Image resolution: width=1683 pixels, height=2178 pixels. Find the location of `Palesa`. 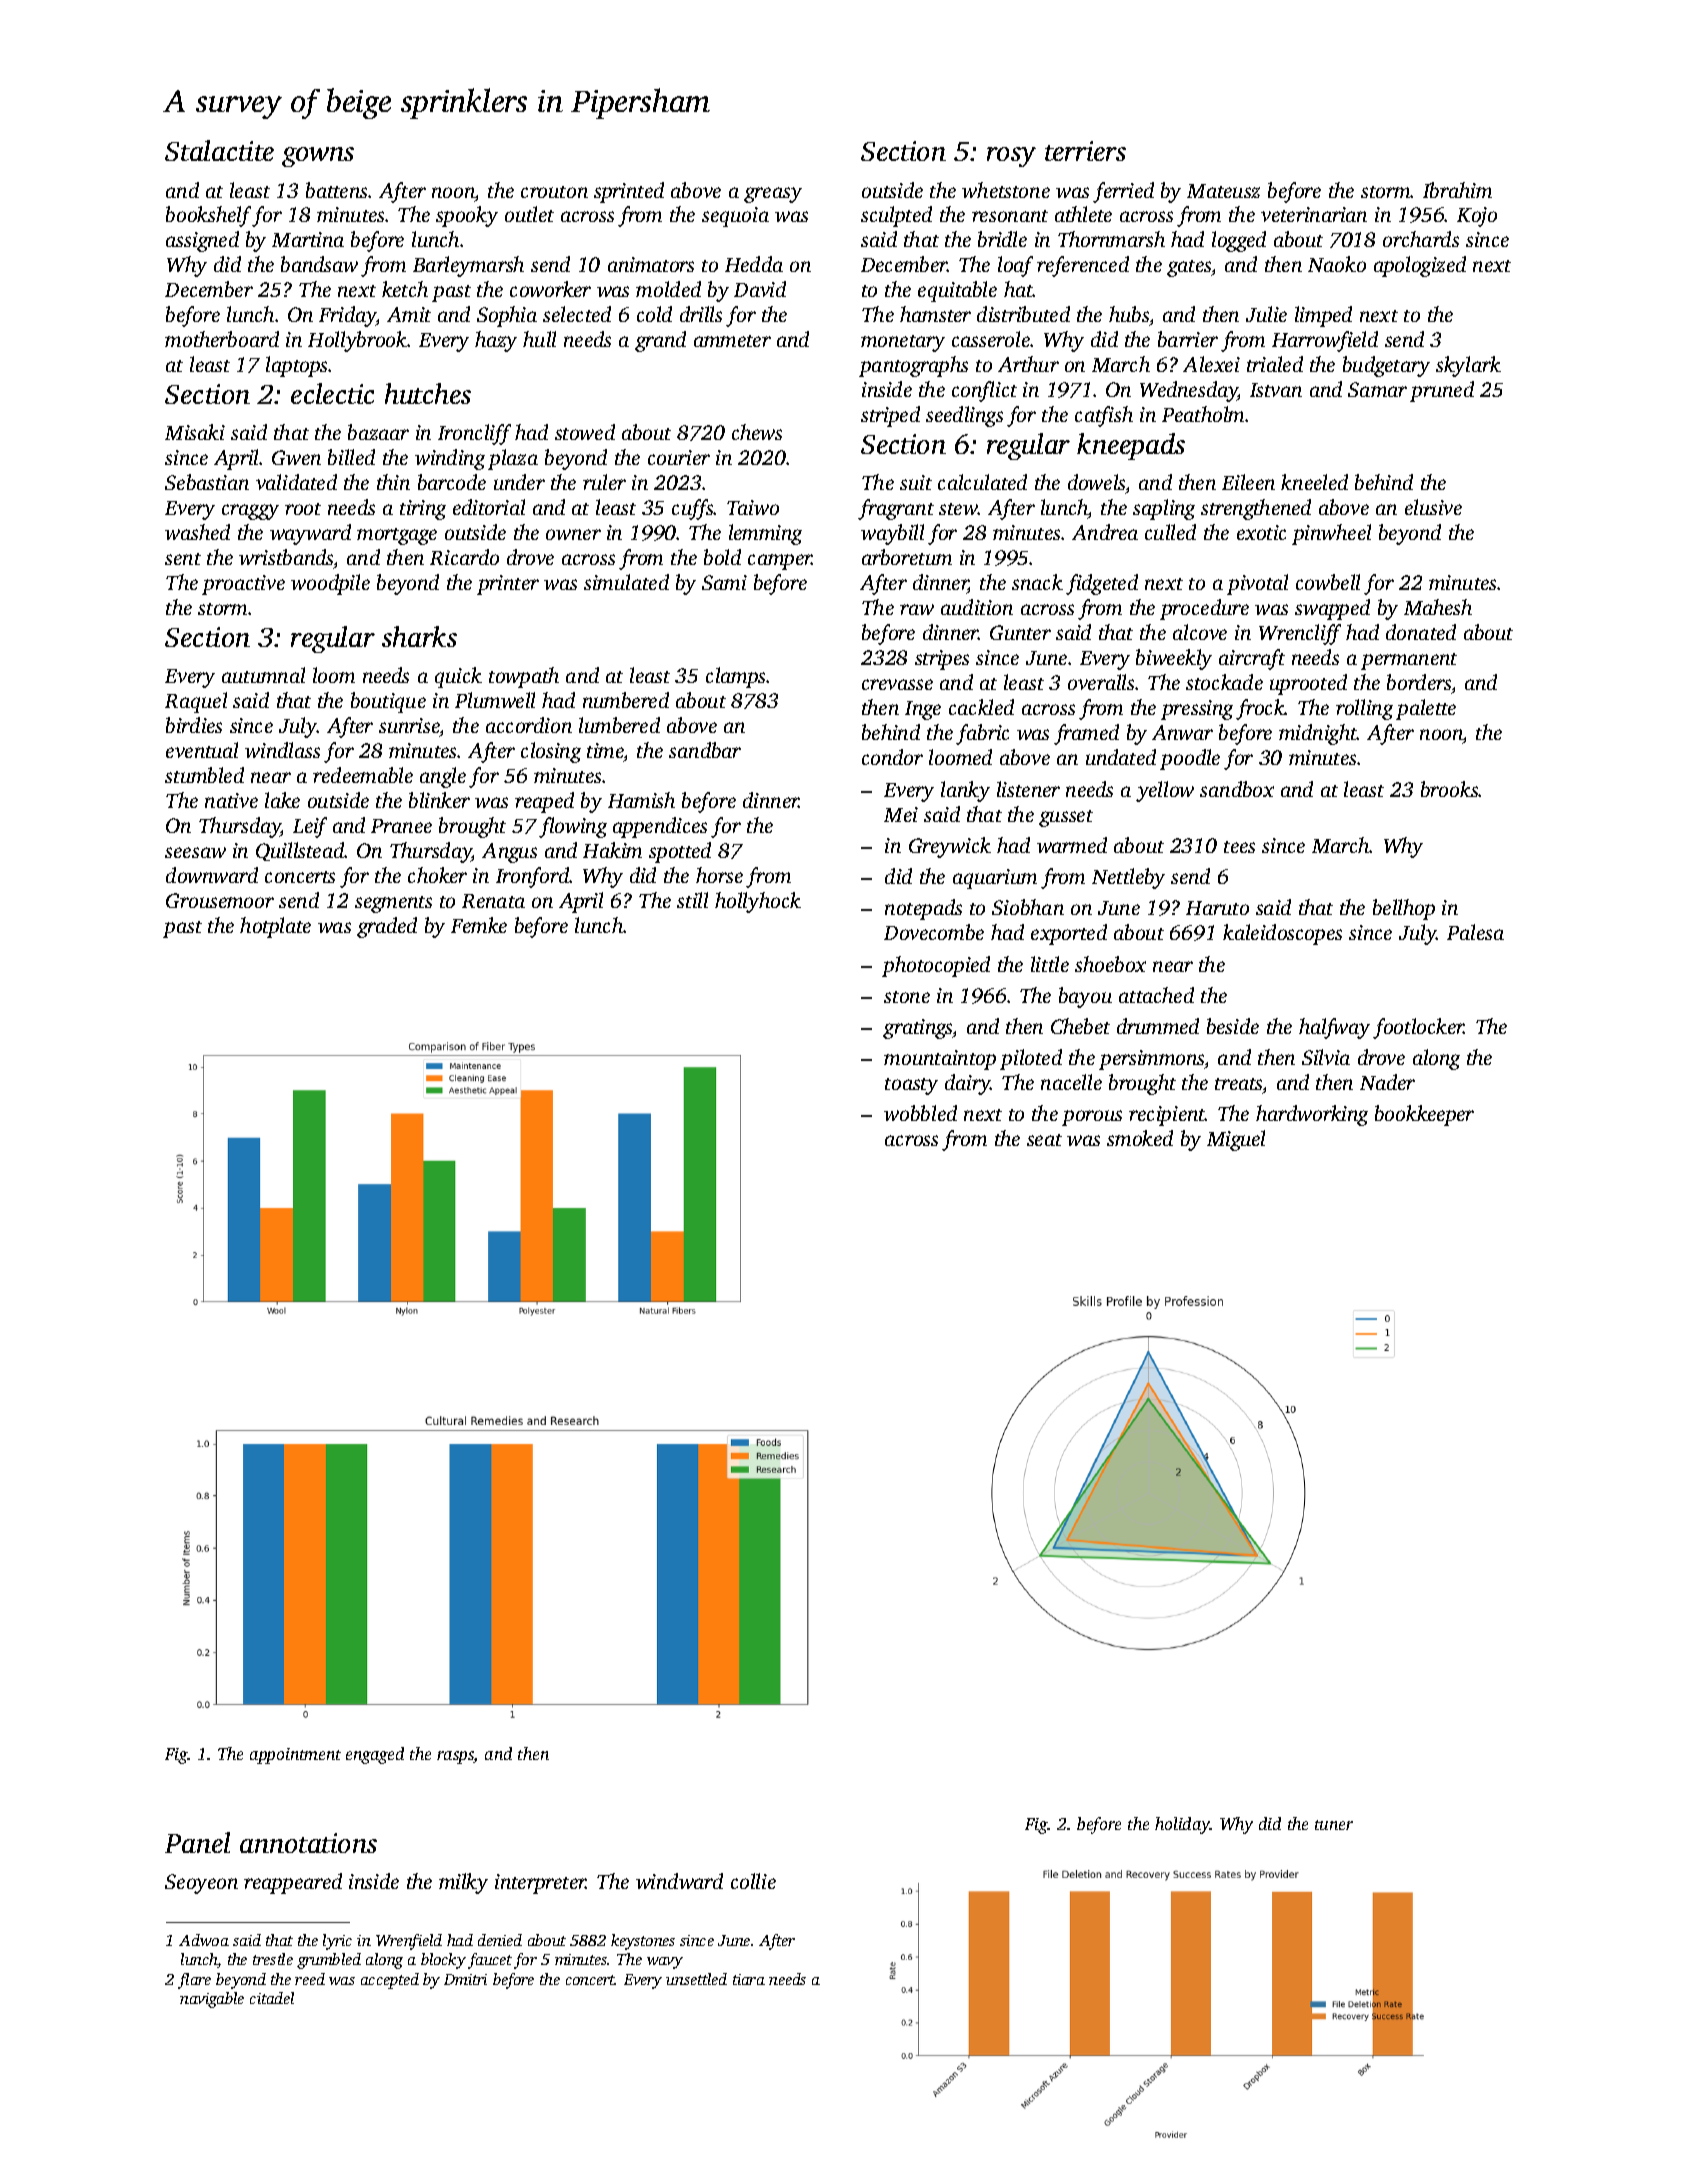

Palesa is located at coordinates (1475, 932).
